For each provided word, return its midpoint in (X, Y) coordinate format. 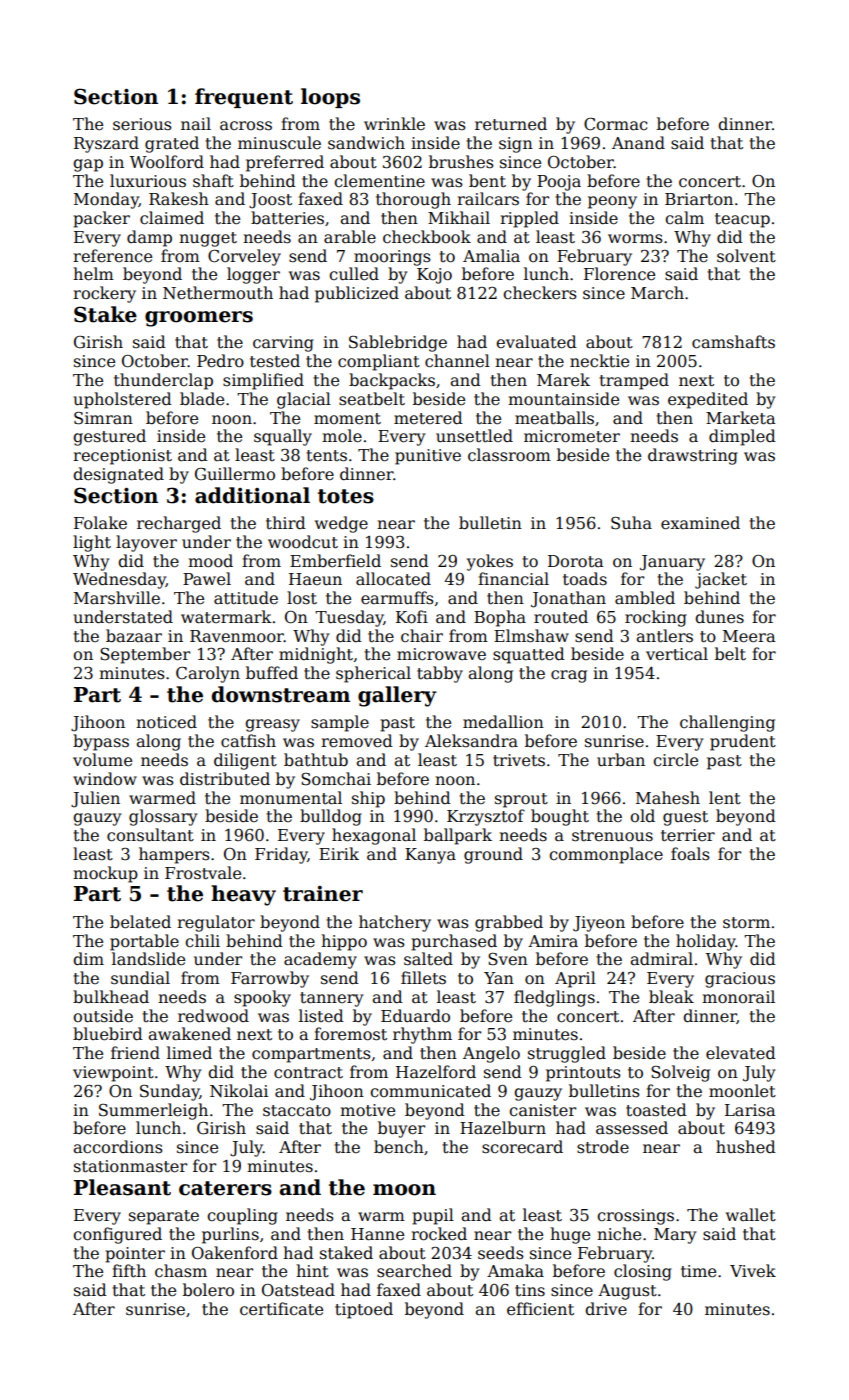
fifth (129, 1271)
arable (350, 237)
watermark (226, 617)
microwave (441, 654)
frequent (244, 98)
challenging (727, 723)
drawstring (693, 456)
